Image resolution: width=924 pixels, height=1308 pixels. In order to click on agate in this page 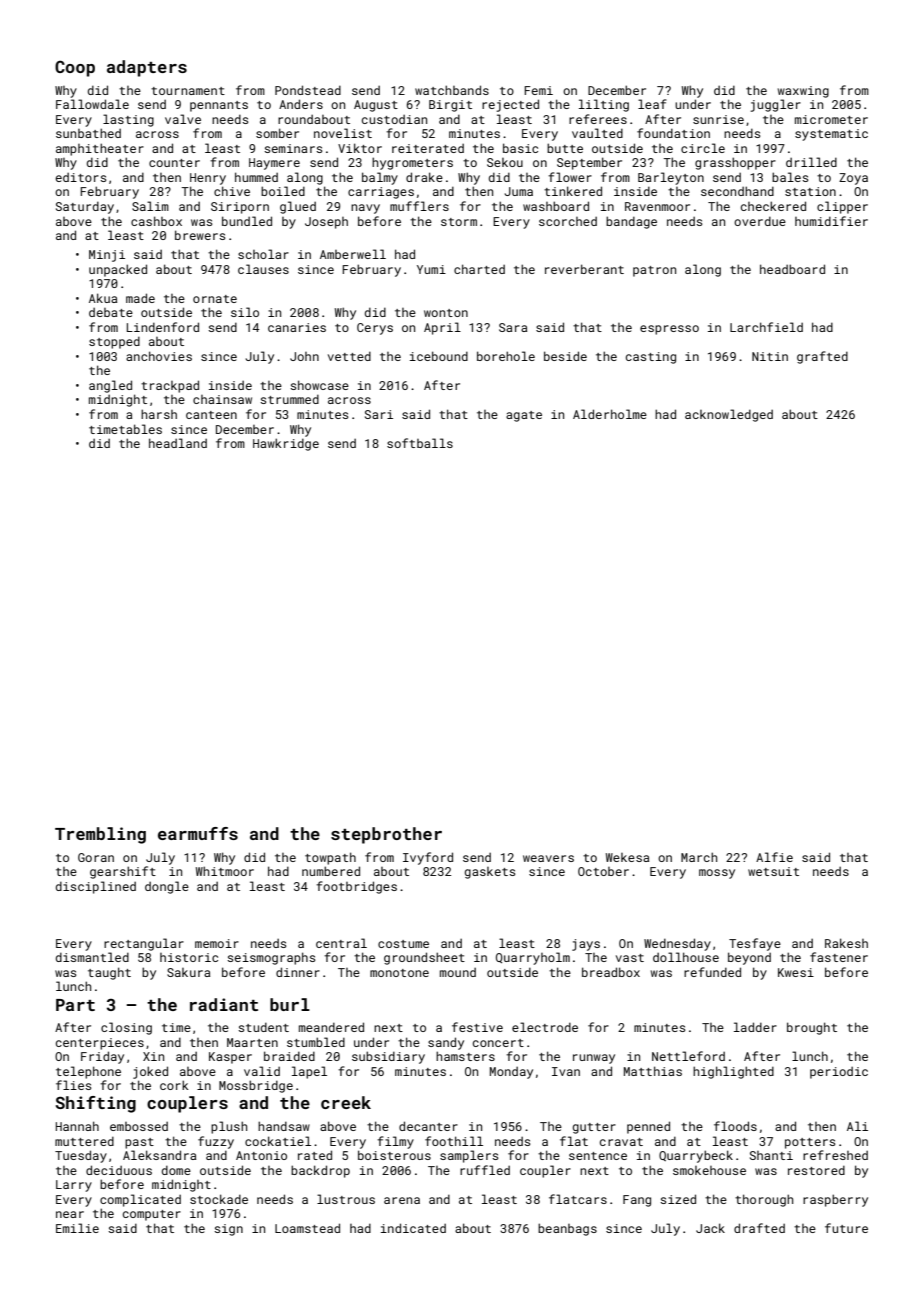, I will do `click(524, 416)`.
